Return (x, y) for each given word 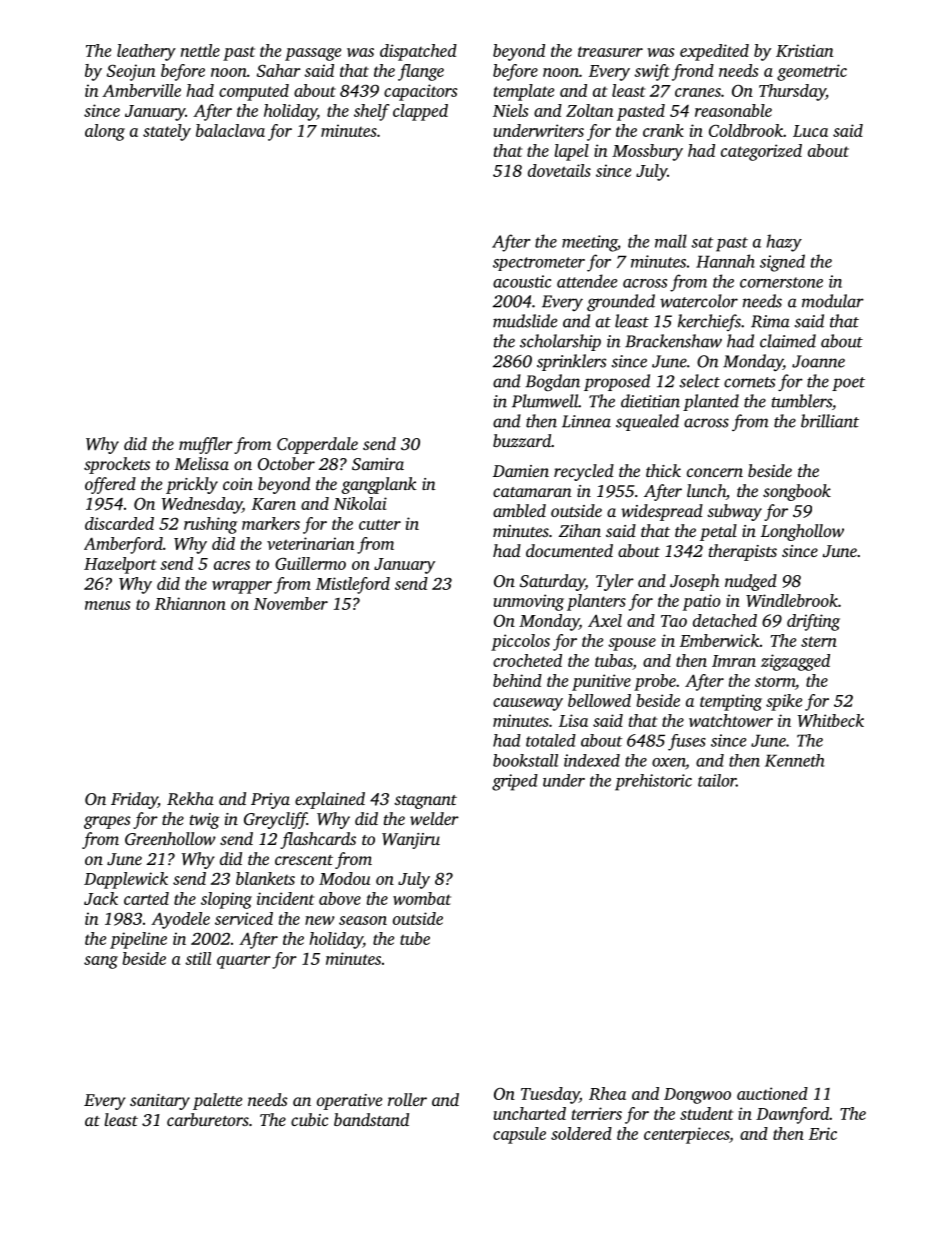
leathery (146, 52)
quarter (244, 961)
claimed (788, 341)
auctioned (772, 1093)
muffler (206, 445)
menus (107, 605)
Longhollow (802, 532)
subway (734, 512)
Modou (344, 878)
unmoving (529, 602)
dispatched (418, 52)
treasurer (610, 51)
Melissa (201, 463)
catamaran (532, 492)
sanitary (160, 1102)
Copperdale (317, 445)
